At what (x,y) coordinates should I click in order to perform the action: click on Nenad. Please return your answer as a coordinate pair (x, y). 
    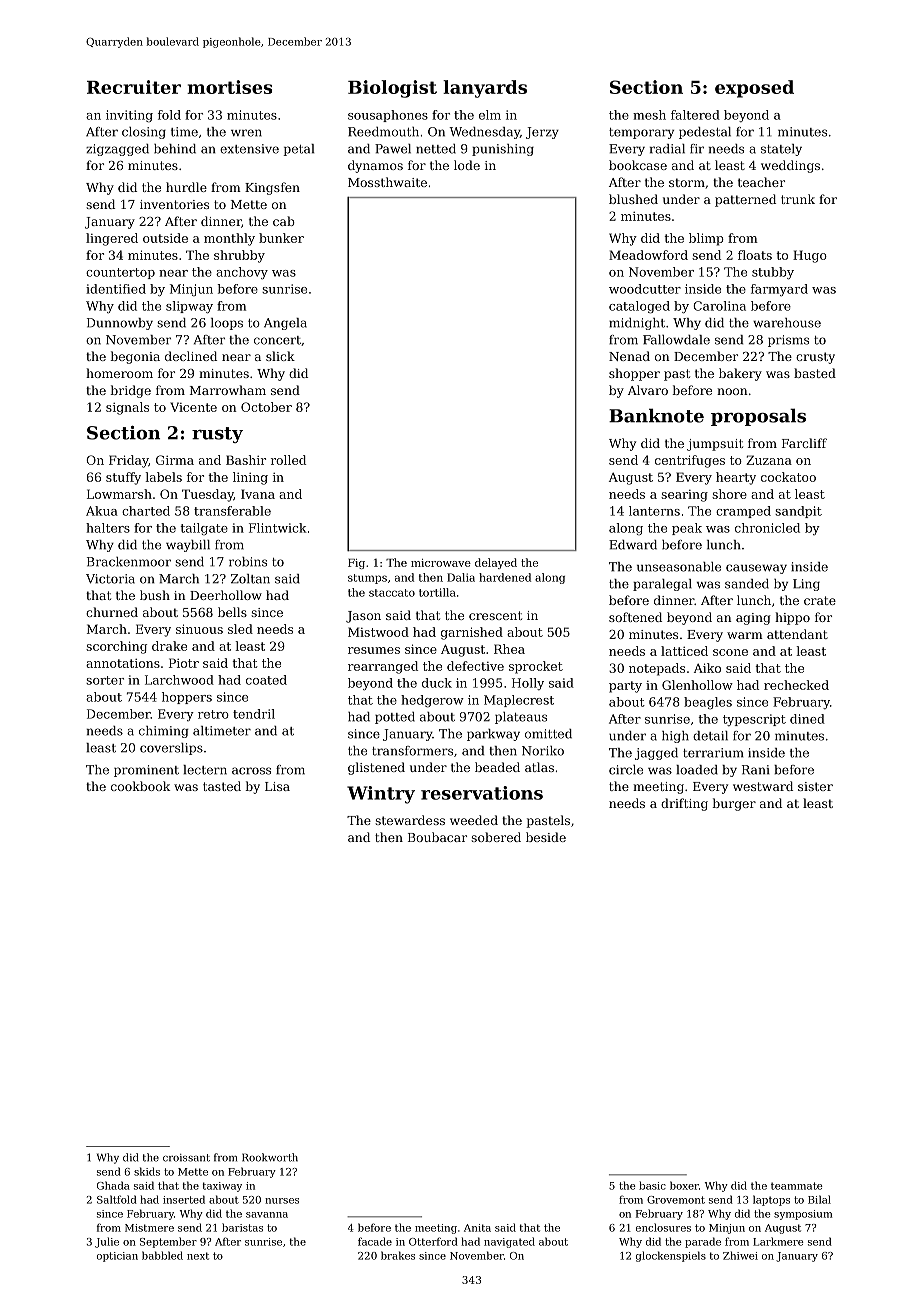
    Looking at the image, I should click on (629, 356).
